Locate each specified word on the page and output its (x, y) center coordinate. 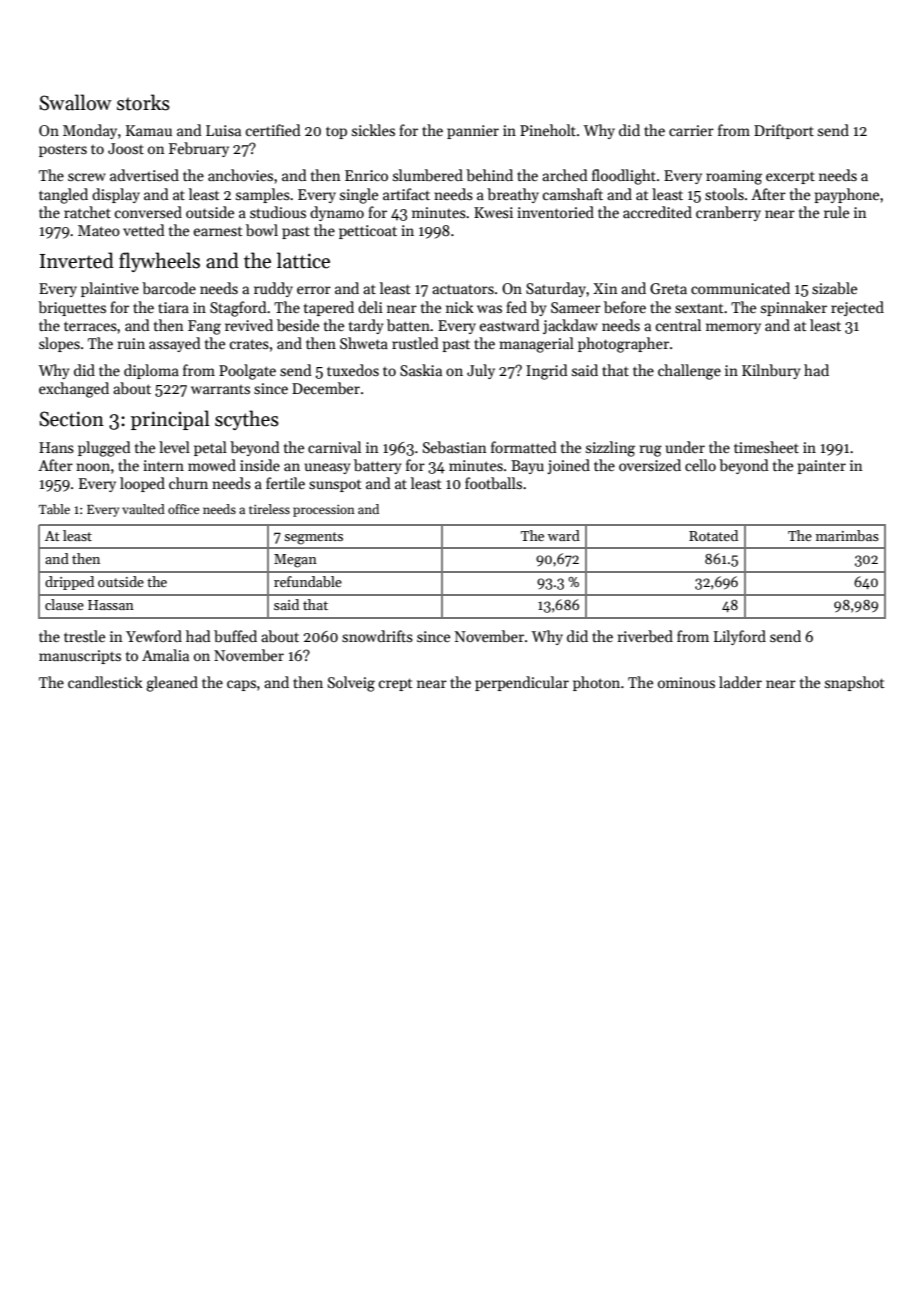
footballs (493, 483)
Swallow (75, 102)
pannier (473, 132)
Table (54, 509)
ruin (131, 343)
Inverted (76, 260)
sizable (834, 288)
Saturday (556, 289)
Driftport (784, 131)
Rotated (713, 535)
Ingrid (547, 372)
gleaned (172, 684)
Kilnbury (771, 371)
